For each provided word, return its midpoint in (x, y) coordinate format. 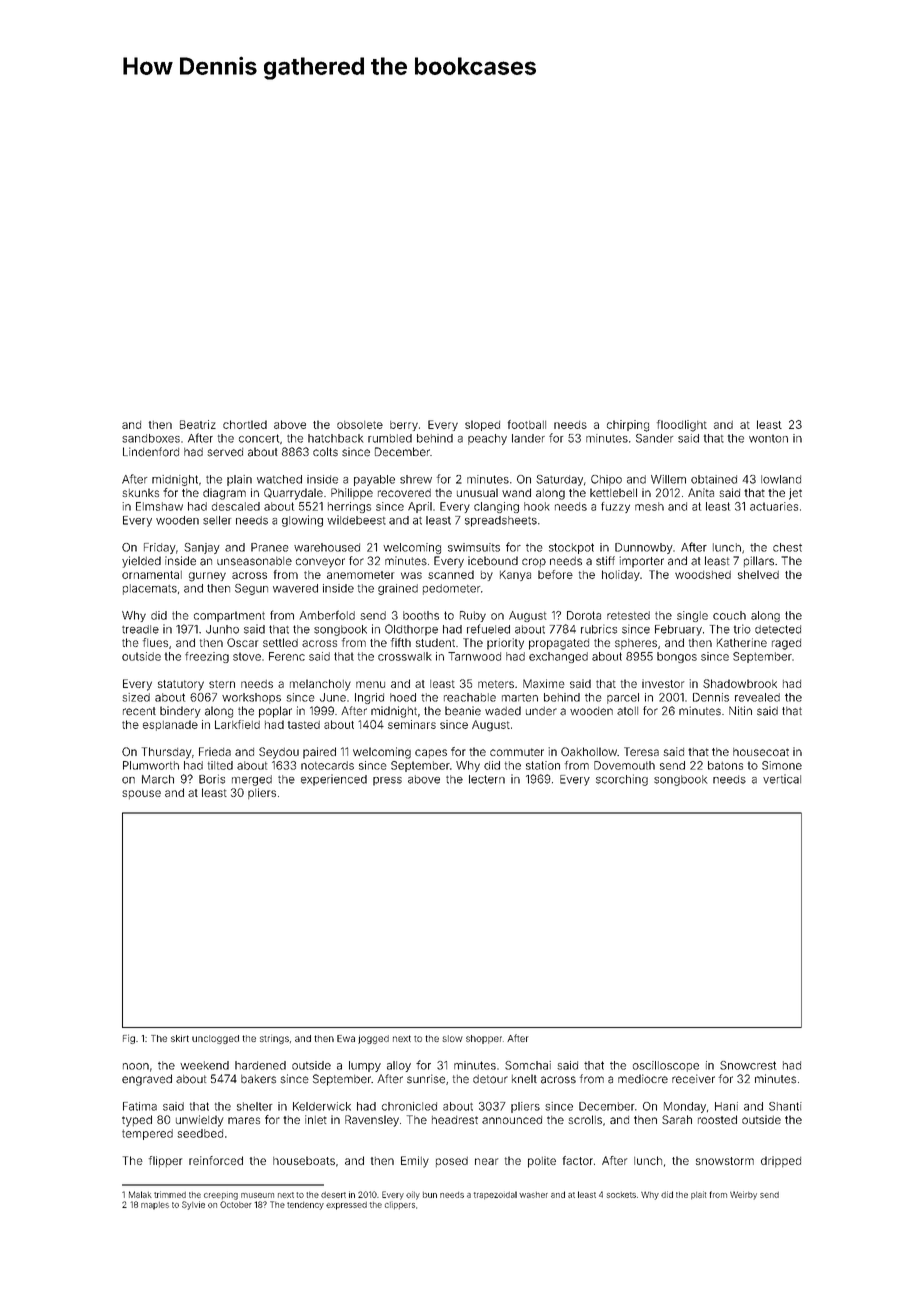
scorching (622, 780)
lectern (487, 779)
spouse (141, 794)
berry (404, 426)
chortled (245, 424)
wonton (768, 438)
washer (533, 1195)
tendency (305, 1206)
